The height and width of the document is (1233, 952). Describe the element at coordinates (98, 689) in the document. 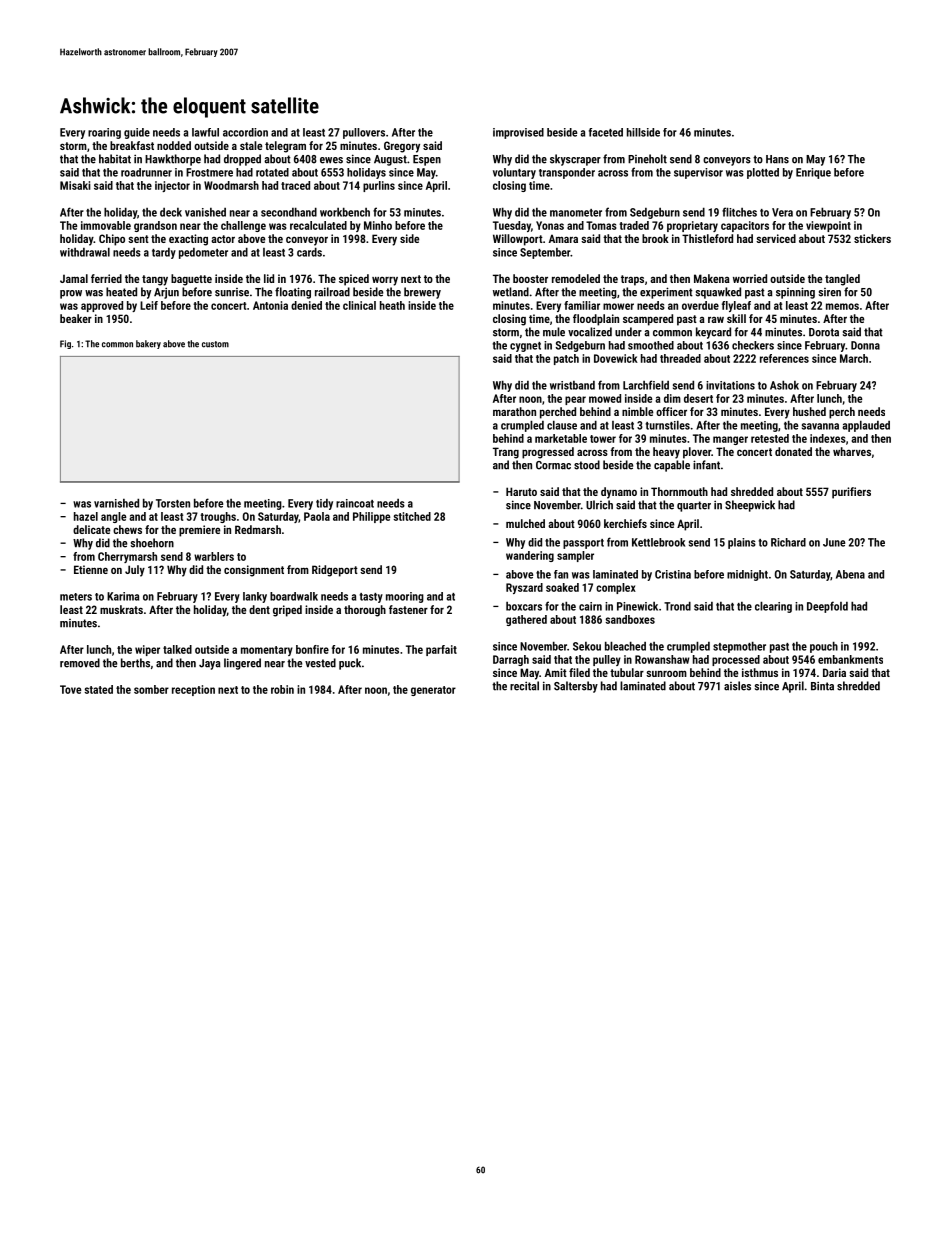

I see `stated` at that location.
